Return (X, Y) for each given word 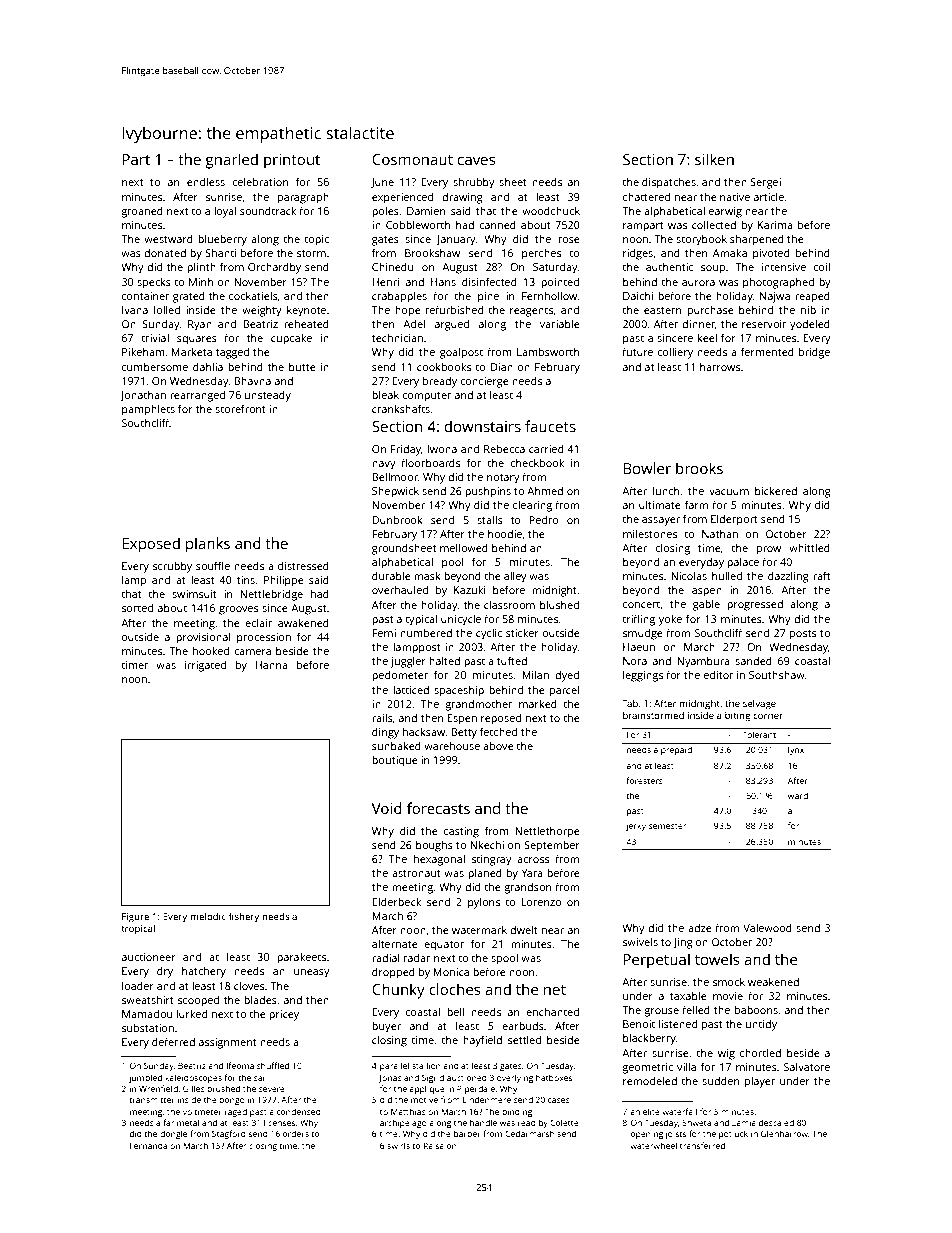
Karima (775, 225)
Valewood (767, 928)
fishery (244, 917)
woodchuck (551, 211)
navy (384, 465)
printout (292, 161)
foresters (644, 780)
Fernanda (148, 1145)
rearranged (197, 396)
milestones (650, 533)
